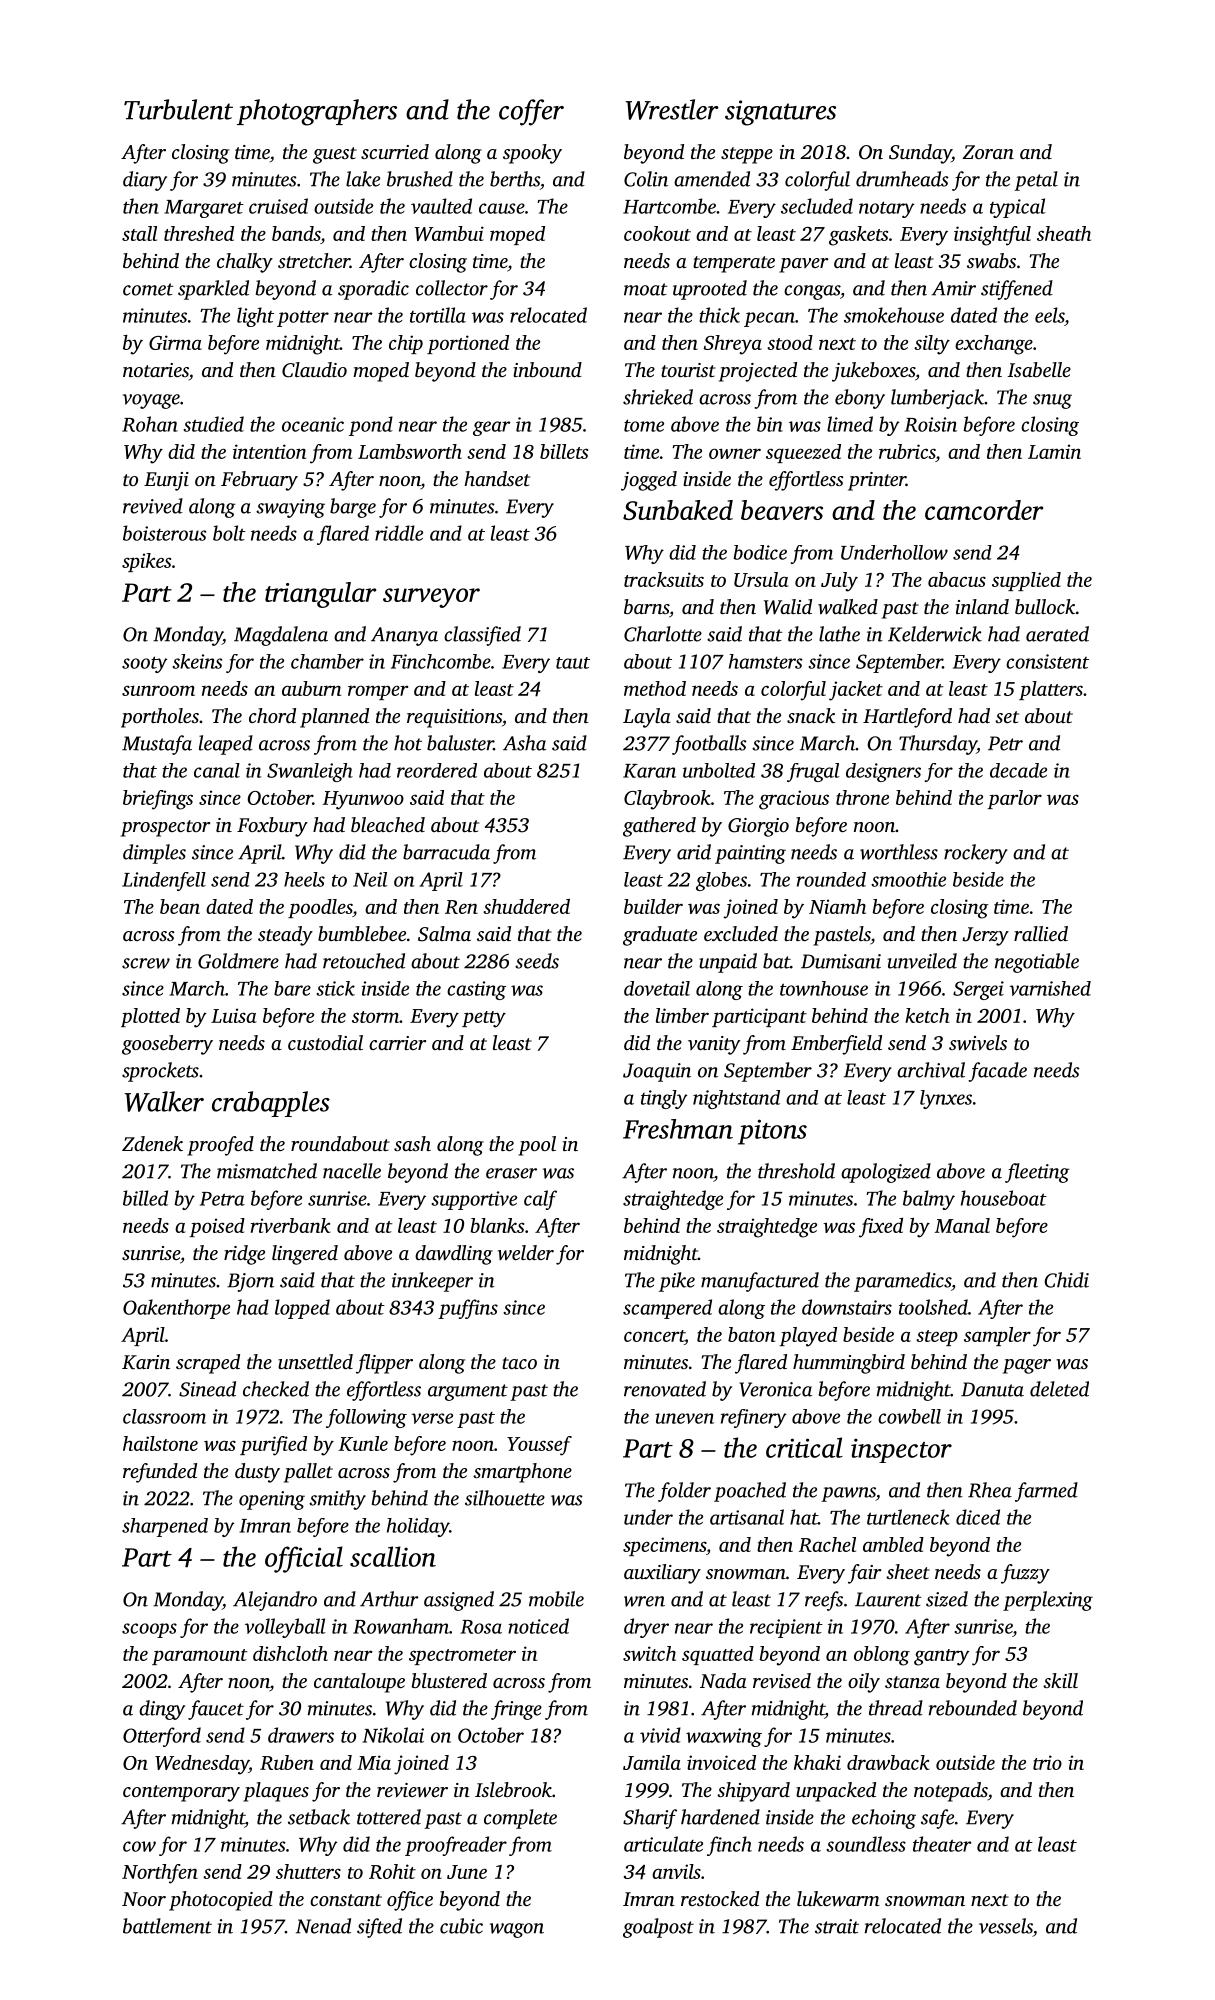 The height and width of the document is (2000, 1215). I want to click on signatures, so click(780, 113).
